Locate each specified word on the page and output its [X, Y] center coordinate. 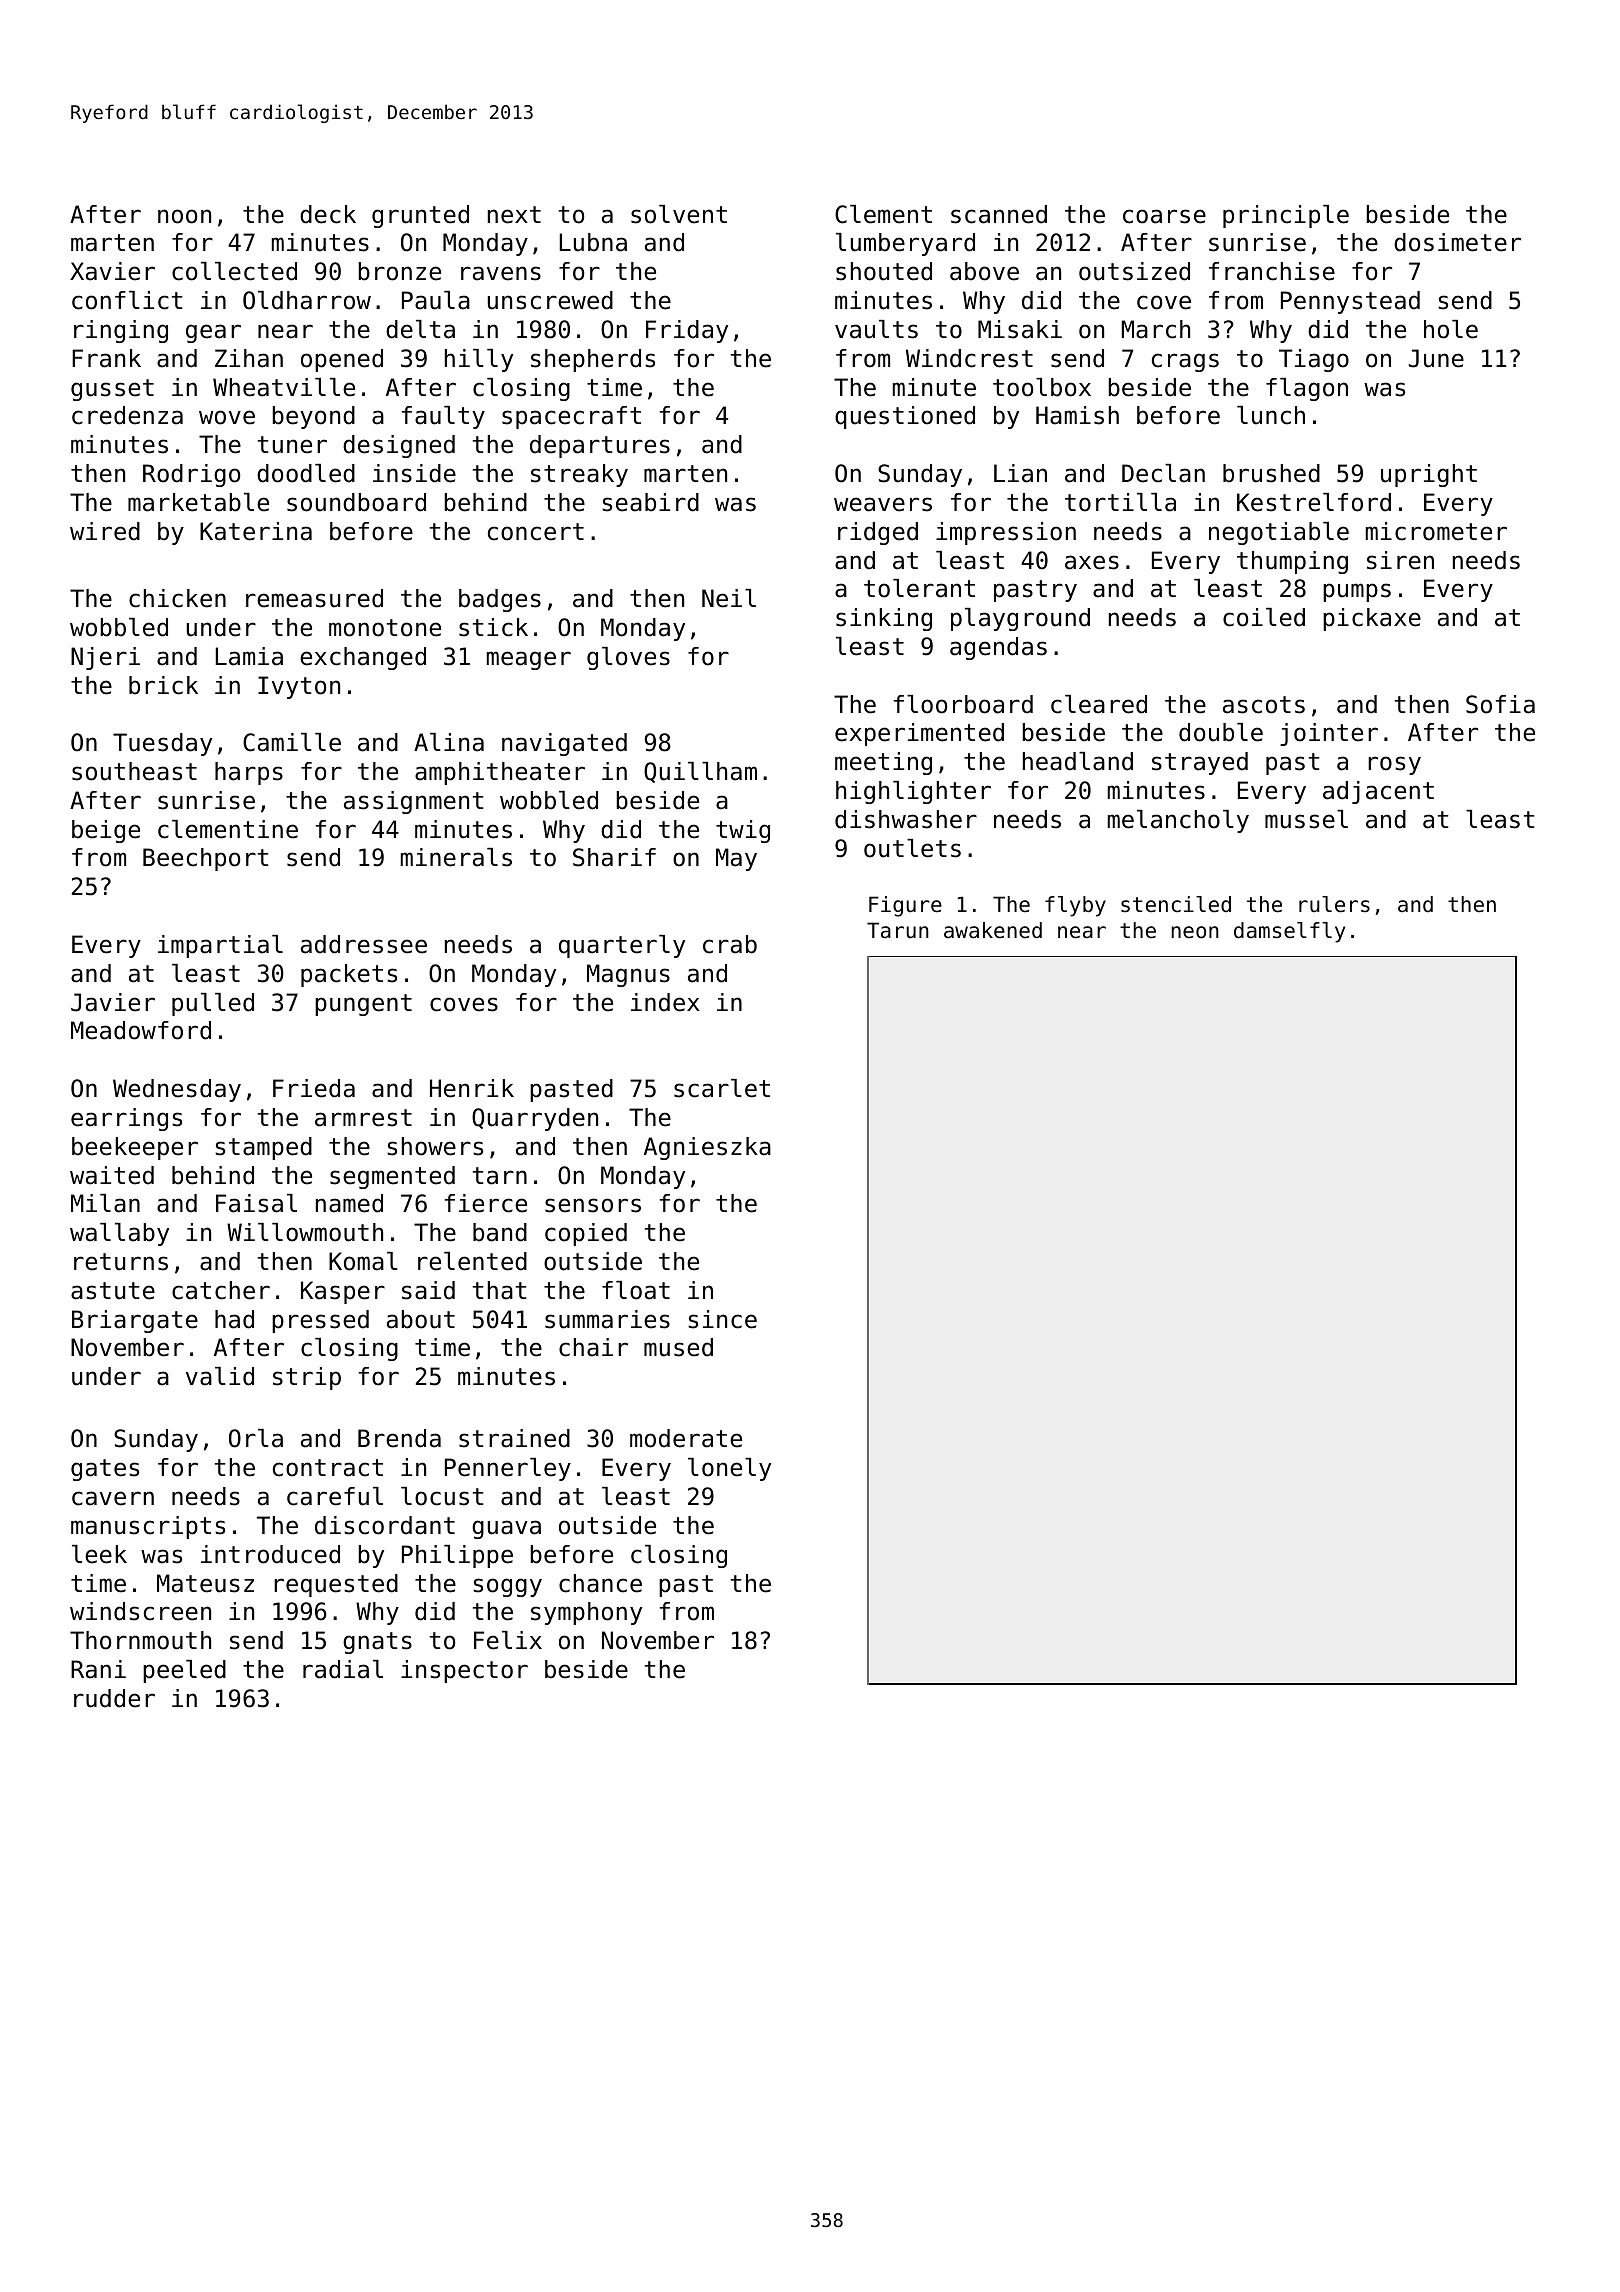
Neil [729, 598]
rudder [114, 1698]
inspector [464, 1671]
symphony [586, 1613]
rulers [1334, 904]
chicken [177, 598]
